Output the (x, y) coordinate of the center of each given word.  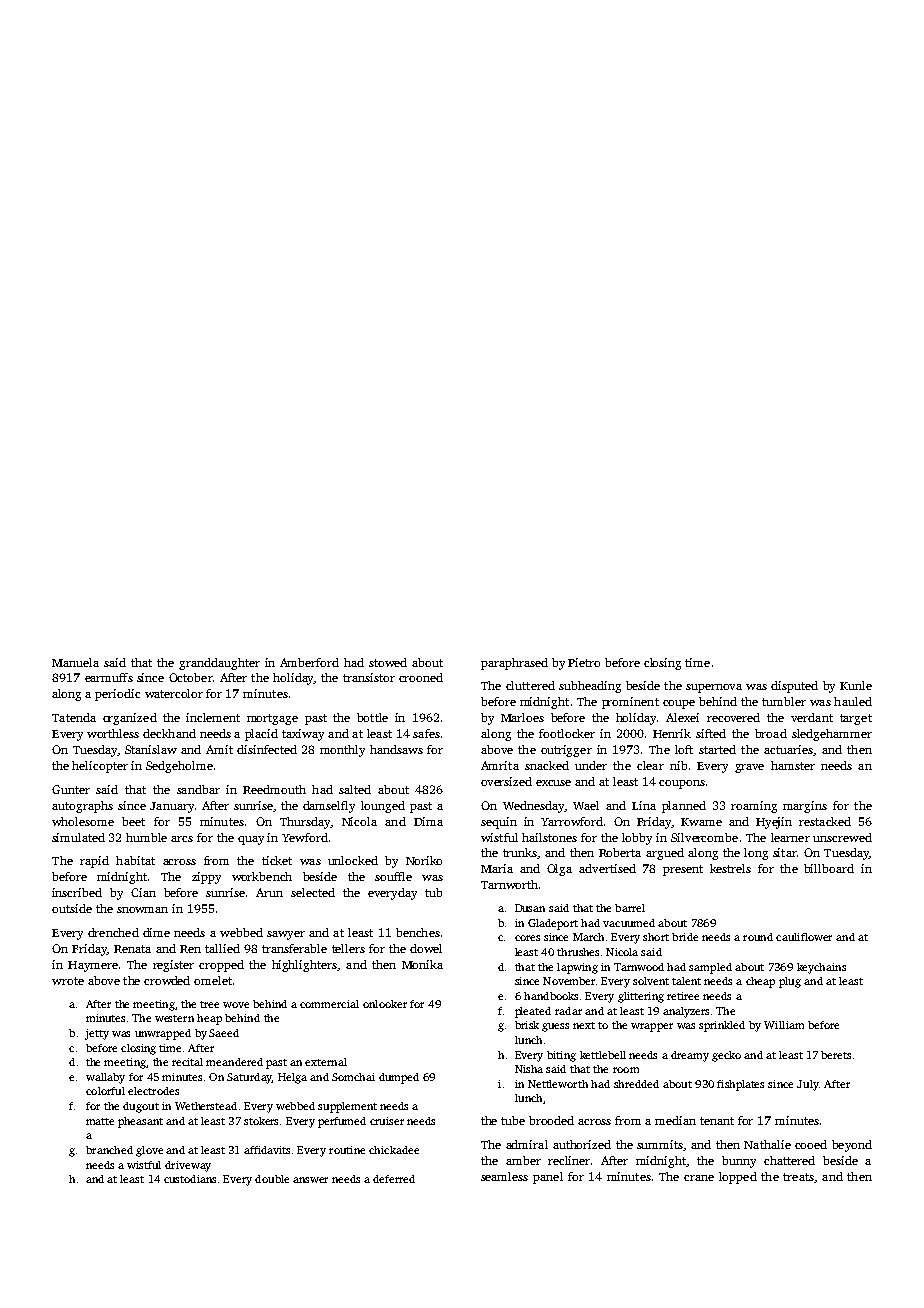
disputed (794, 687)
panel (548, 1178)
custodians (190, 1179)
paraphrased (514, 664)
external (326, 1062)
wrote (68, 981)
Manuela (75, 662)
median (675, 1120)
